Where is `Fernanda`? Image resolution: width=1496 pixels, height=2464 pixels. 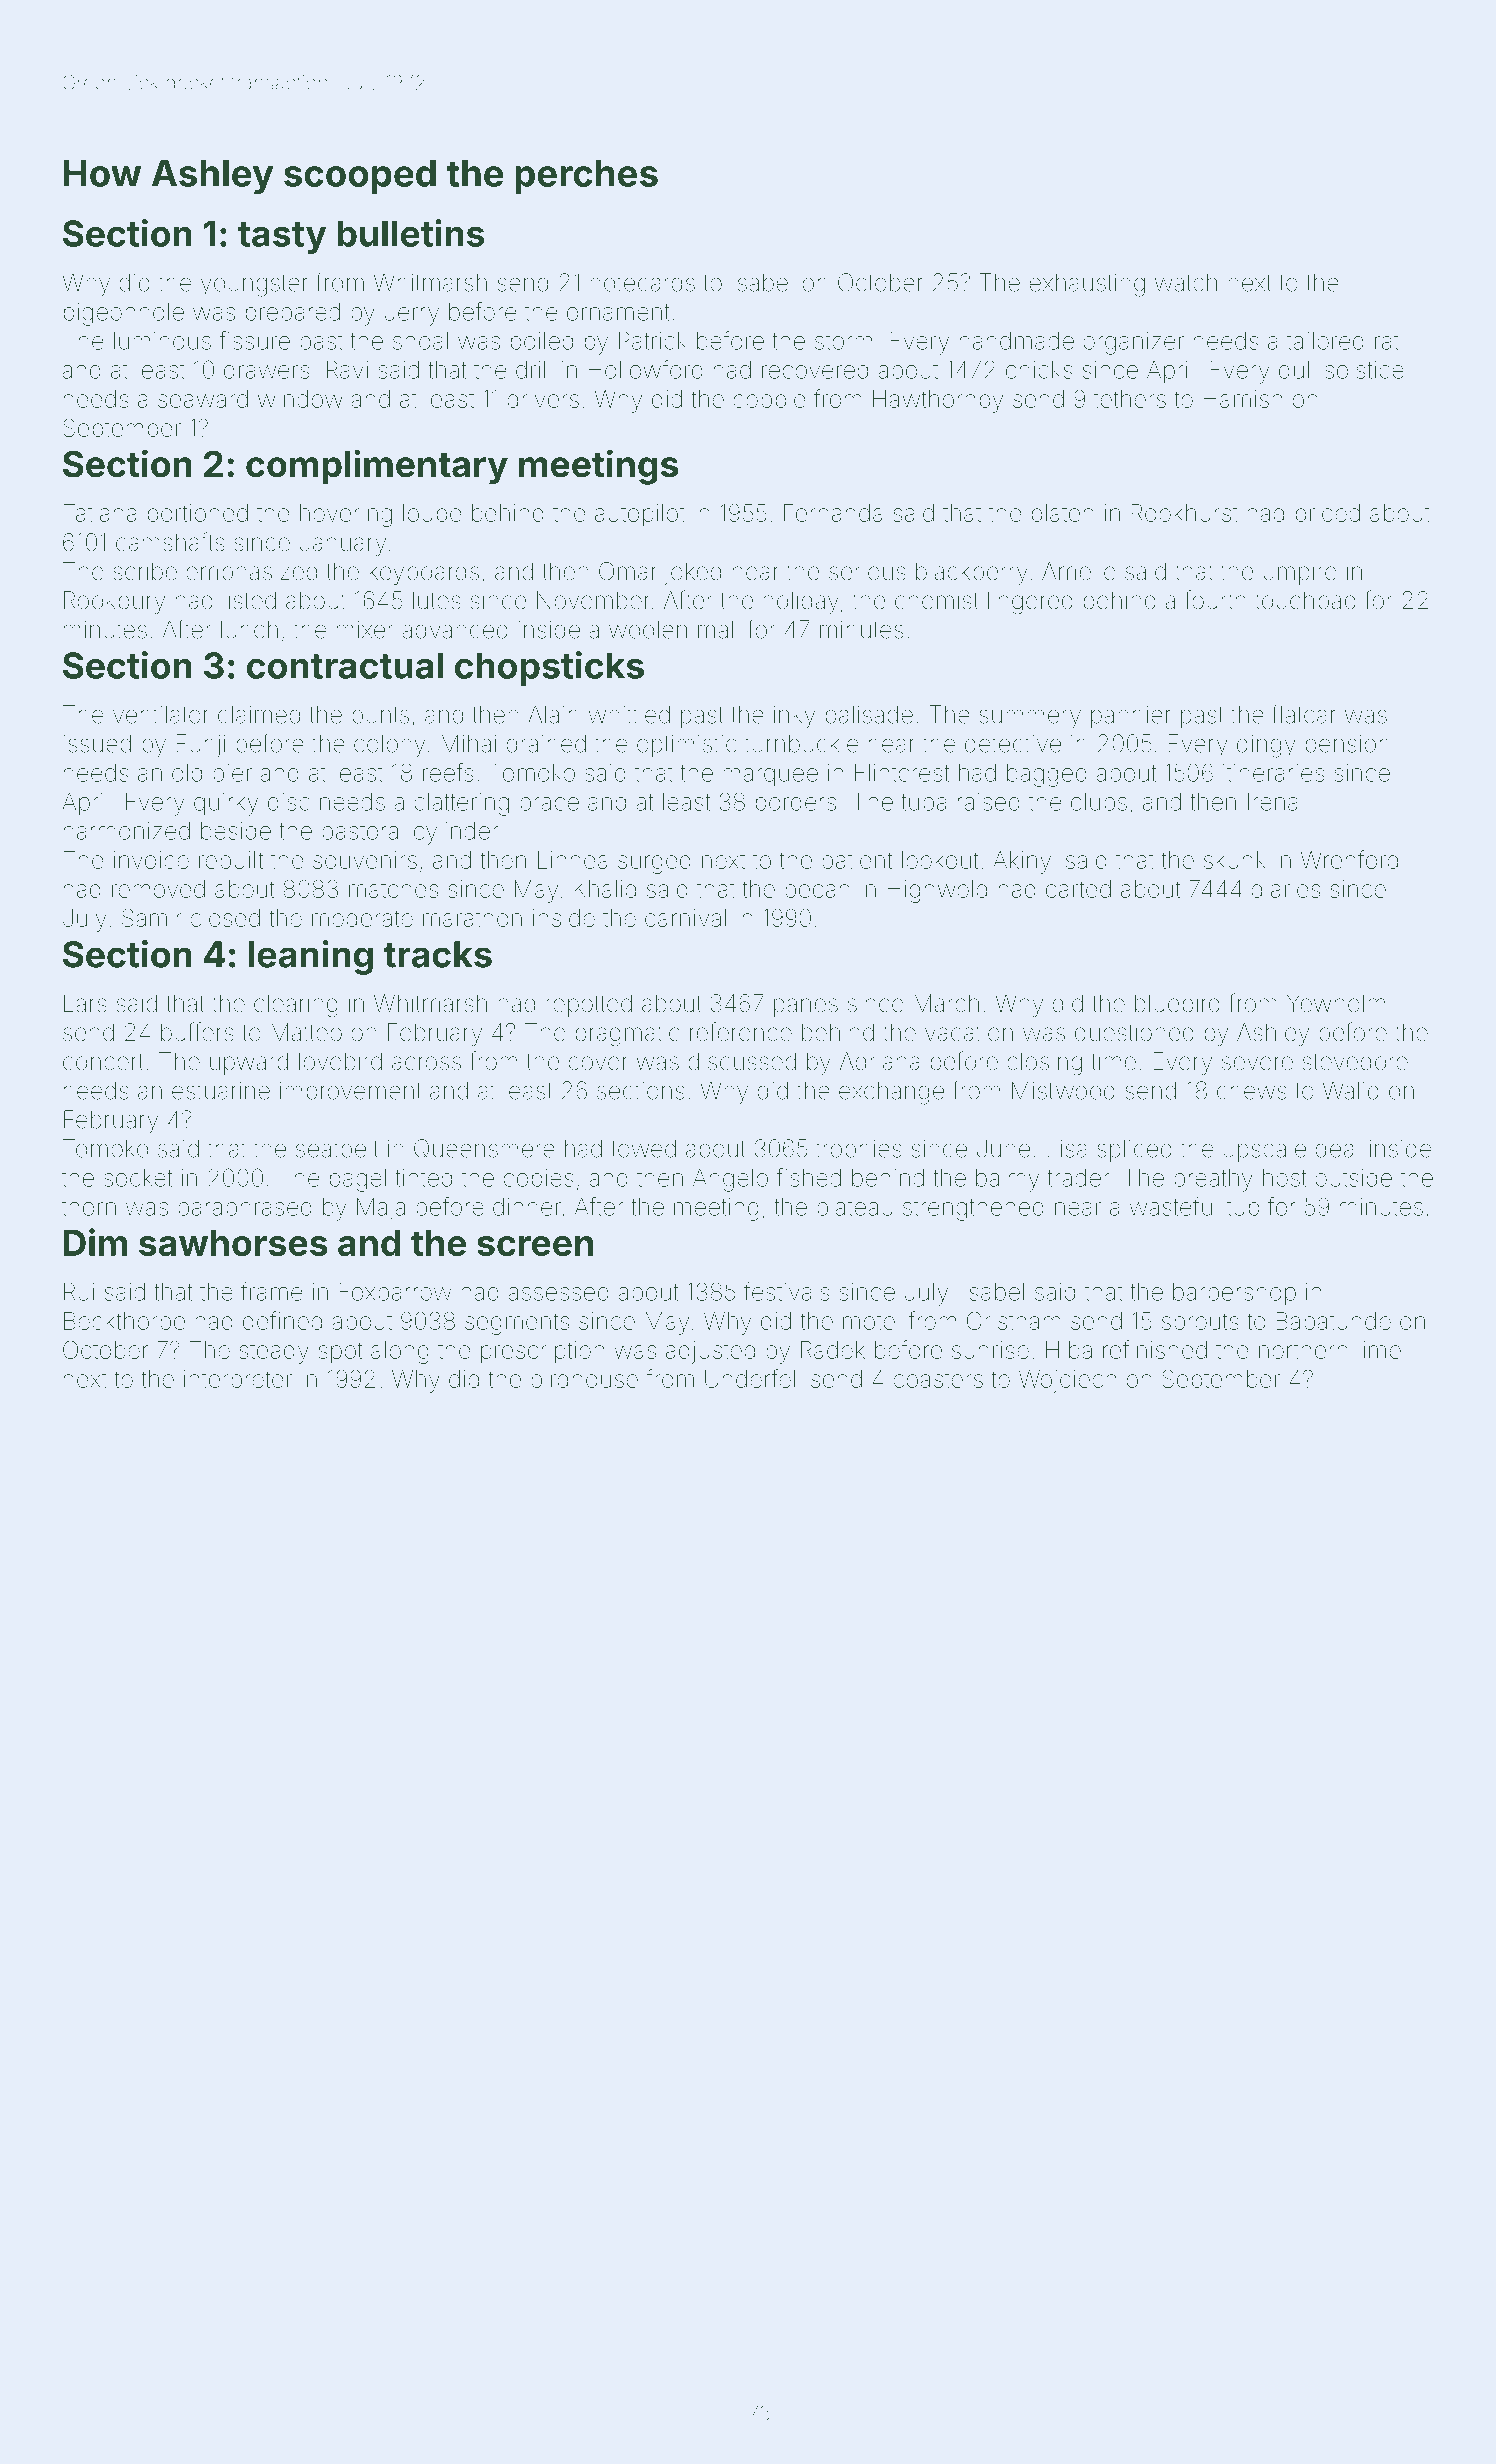 Fernanda is located at coordinates (833, 513).
